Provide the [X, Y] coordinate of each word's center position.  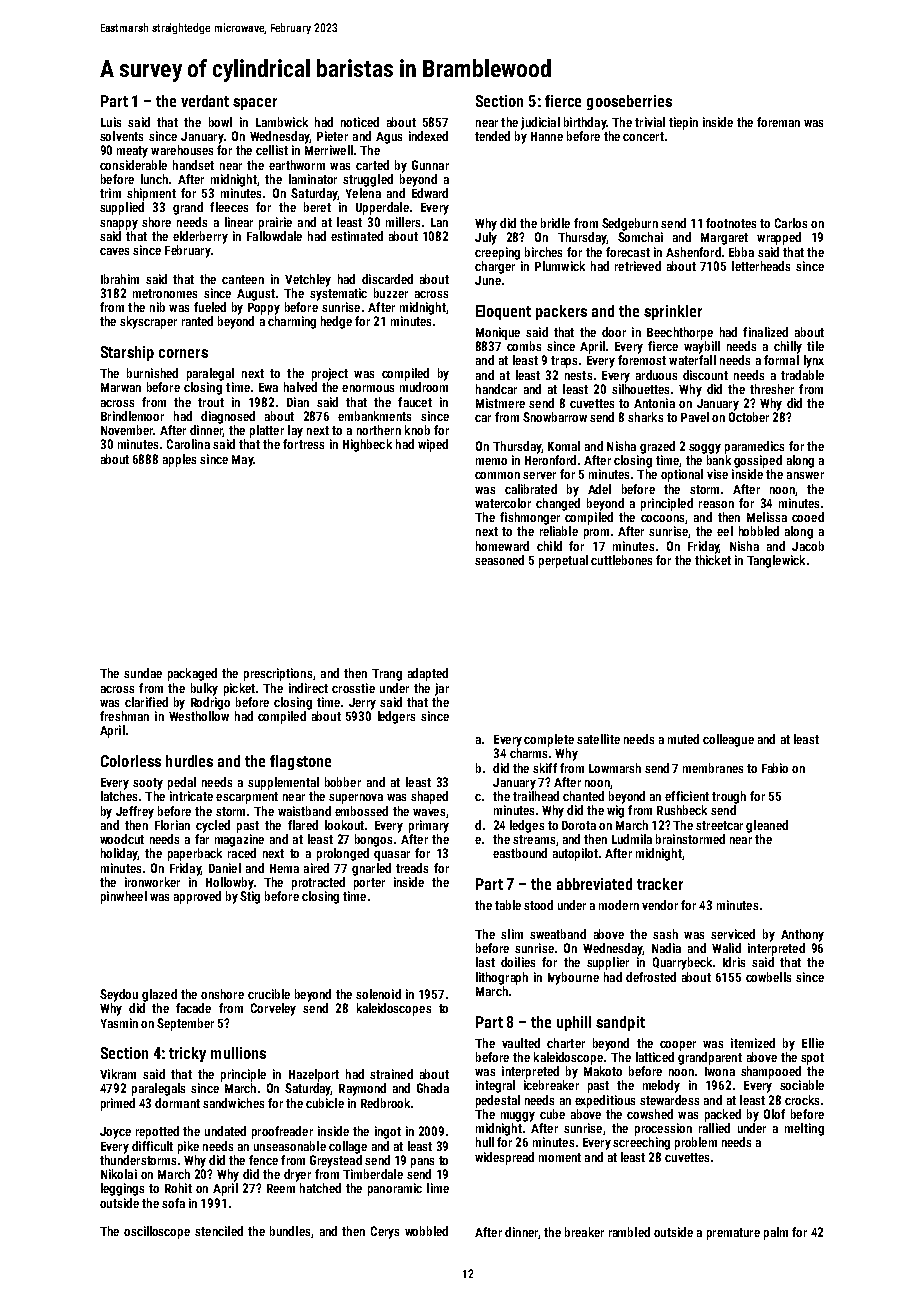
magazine [239, 840]
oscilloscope [157, 1232]
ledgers [396, 717]
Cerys [385, 1232]
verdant [205, 101]
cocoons [662, 518]
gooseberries [629, 102]
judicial [540, 123]
